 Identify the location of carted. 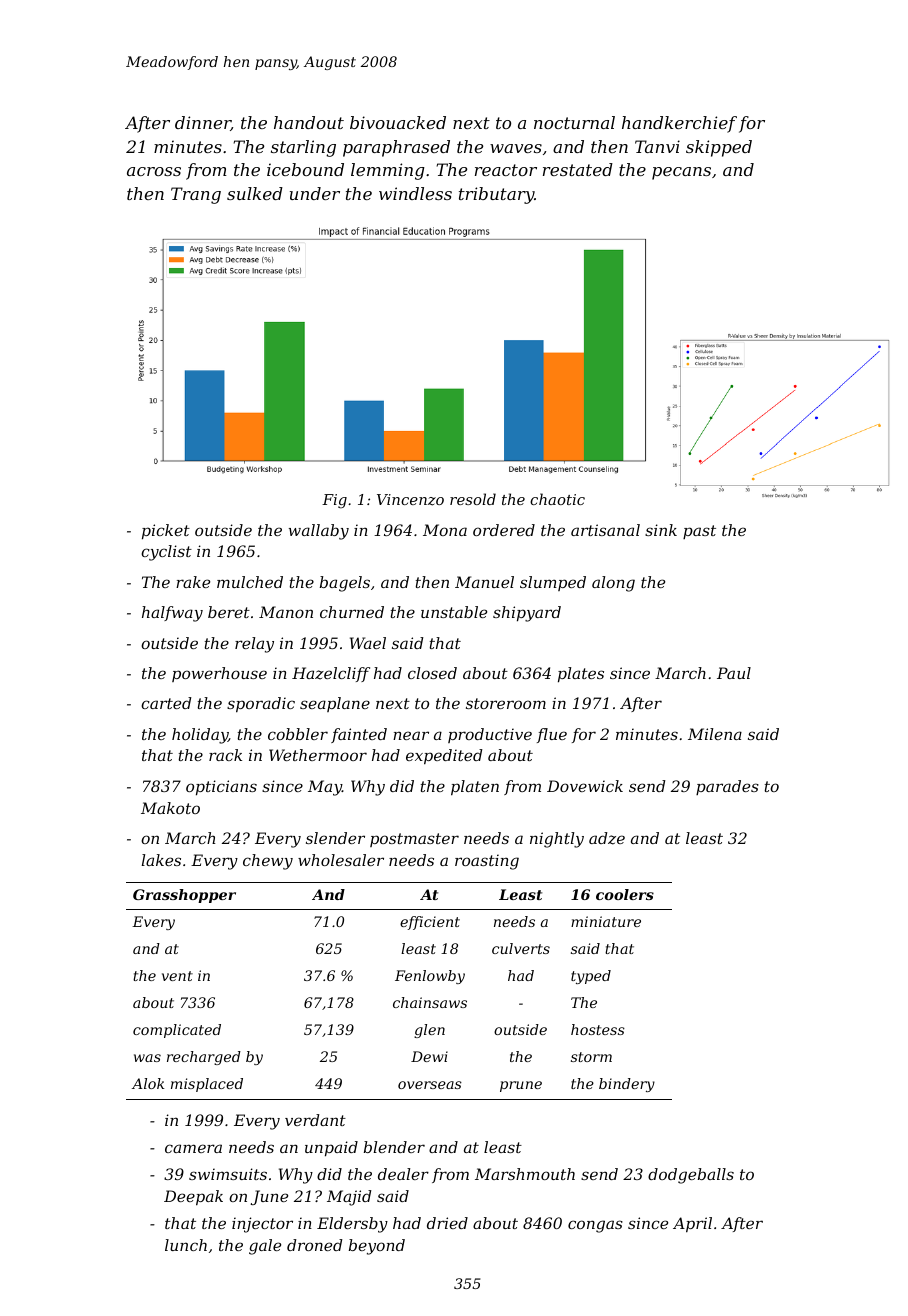
(166, 703).
